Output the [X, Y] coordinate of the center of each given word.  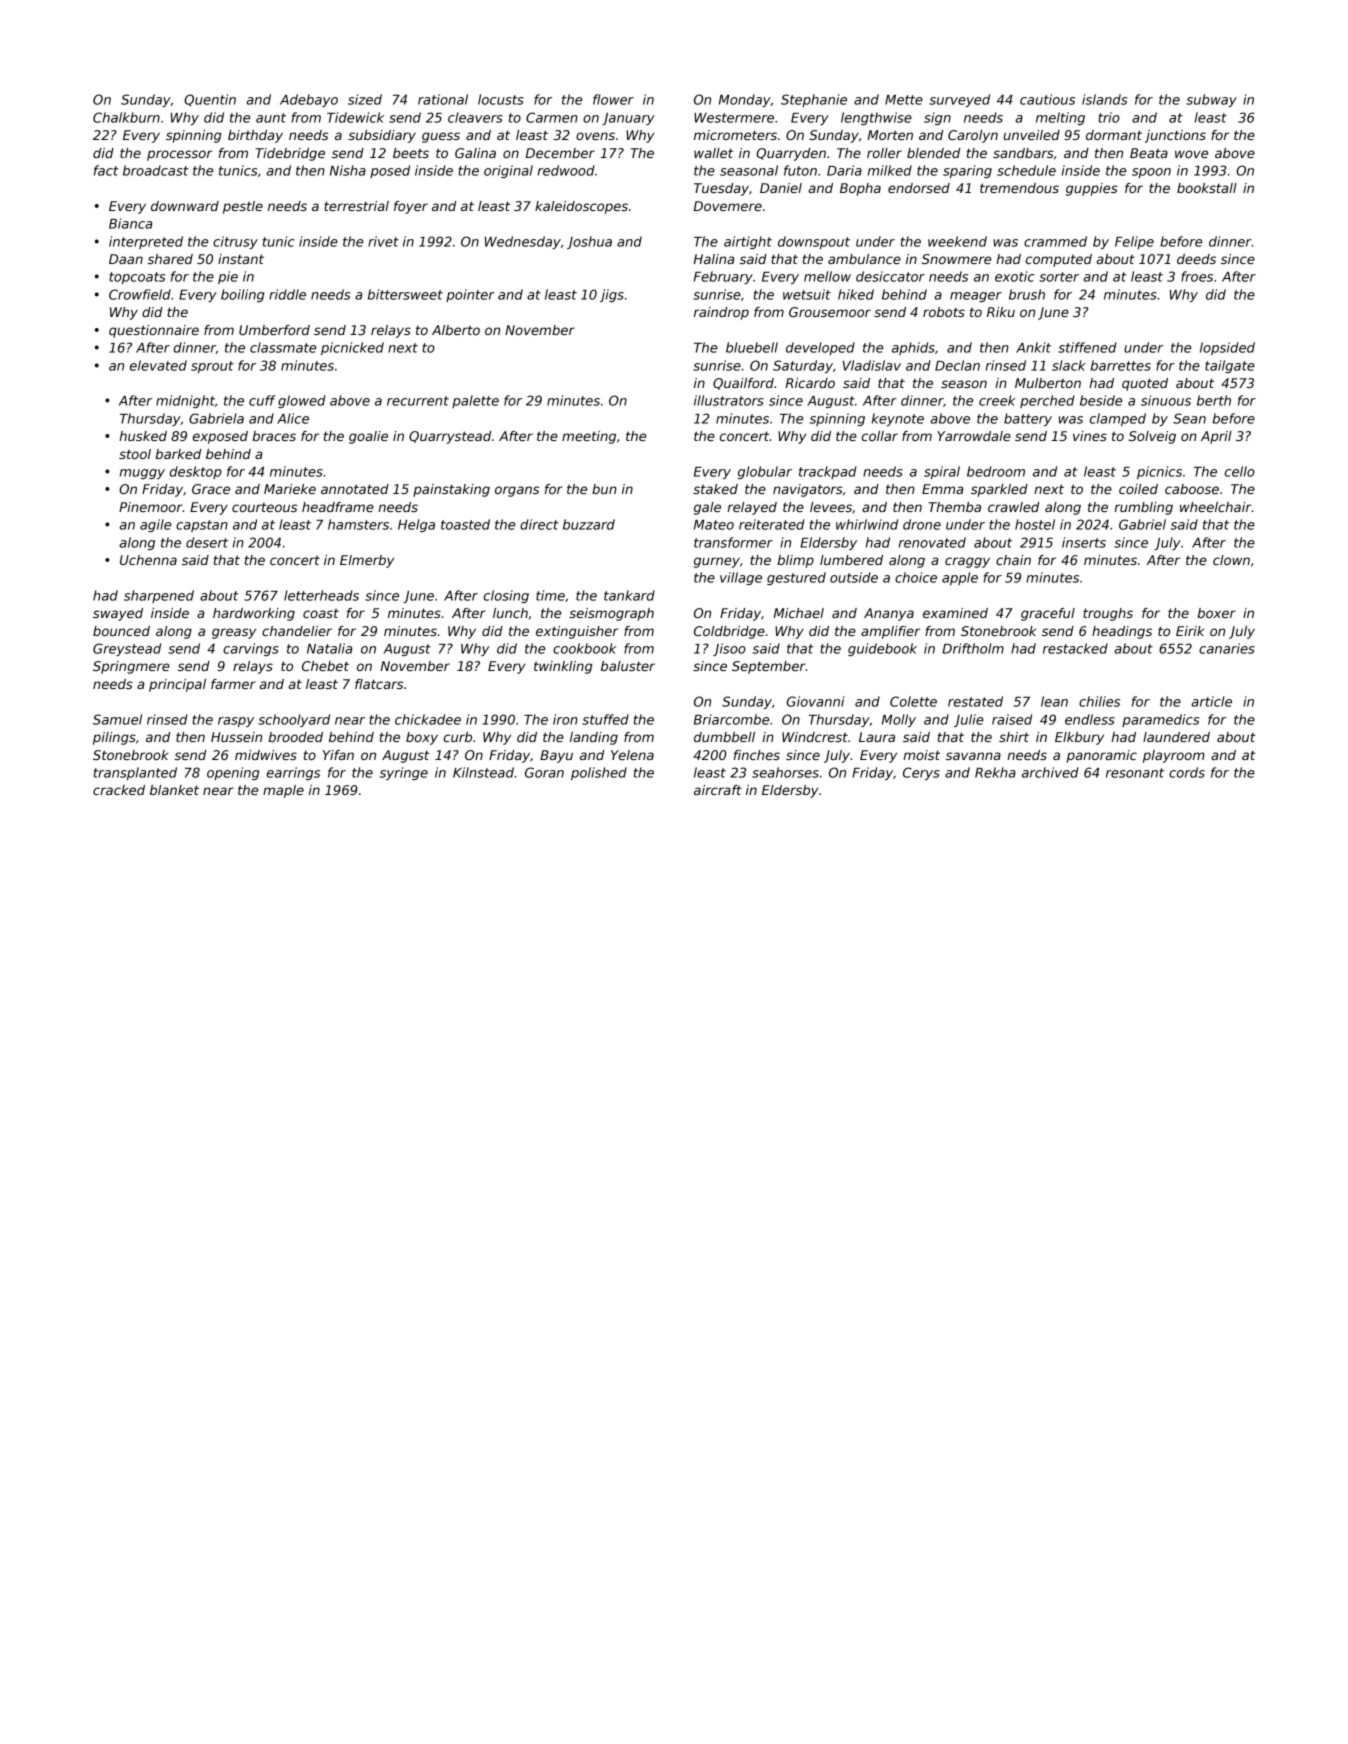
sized [365, 99]
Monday [745, 100]
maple [283, 791]
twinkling [563, 667]
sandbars [1023, 153]
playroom [1174, 756]
